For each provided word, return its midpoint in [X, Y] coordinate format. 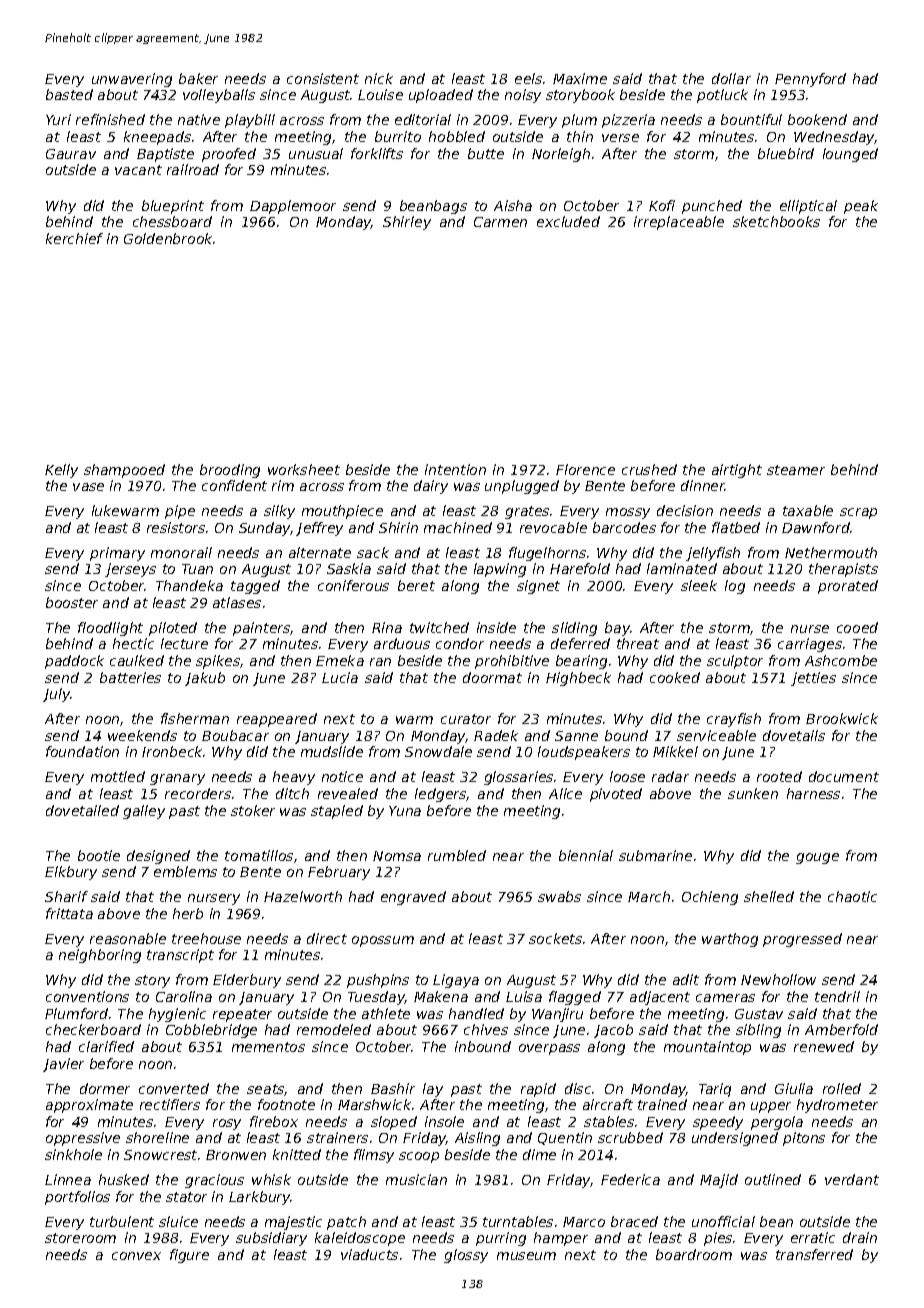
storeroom [80, 1238]
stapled [337, 812]
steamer [796, 470]
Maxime [580, 78]
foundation [82, 751]
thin [580, 136]
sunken [753, 793]
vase [88, 487]
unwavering [132, 80]
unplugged [522, 487]
